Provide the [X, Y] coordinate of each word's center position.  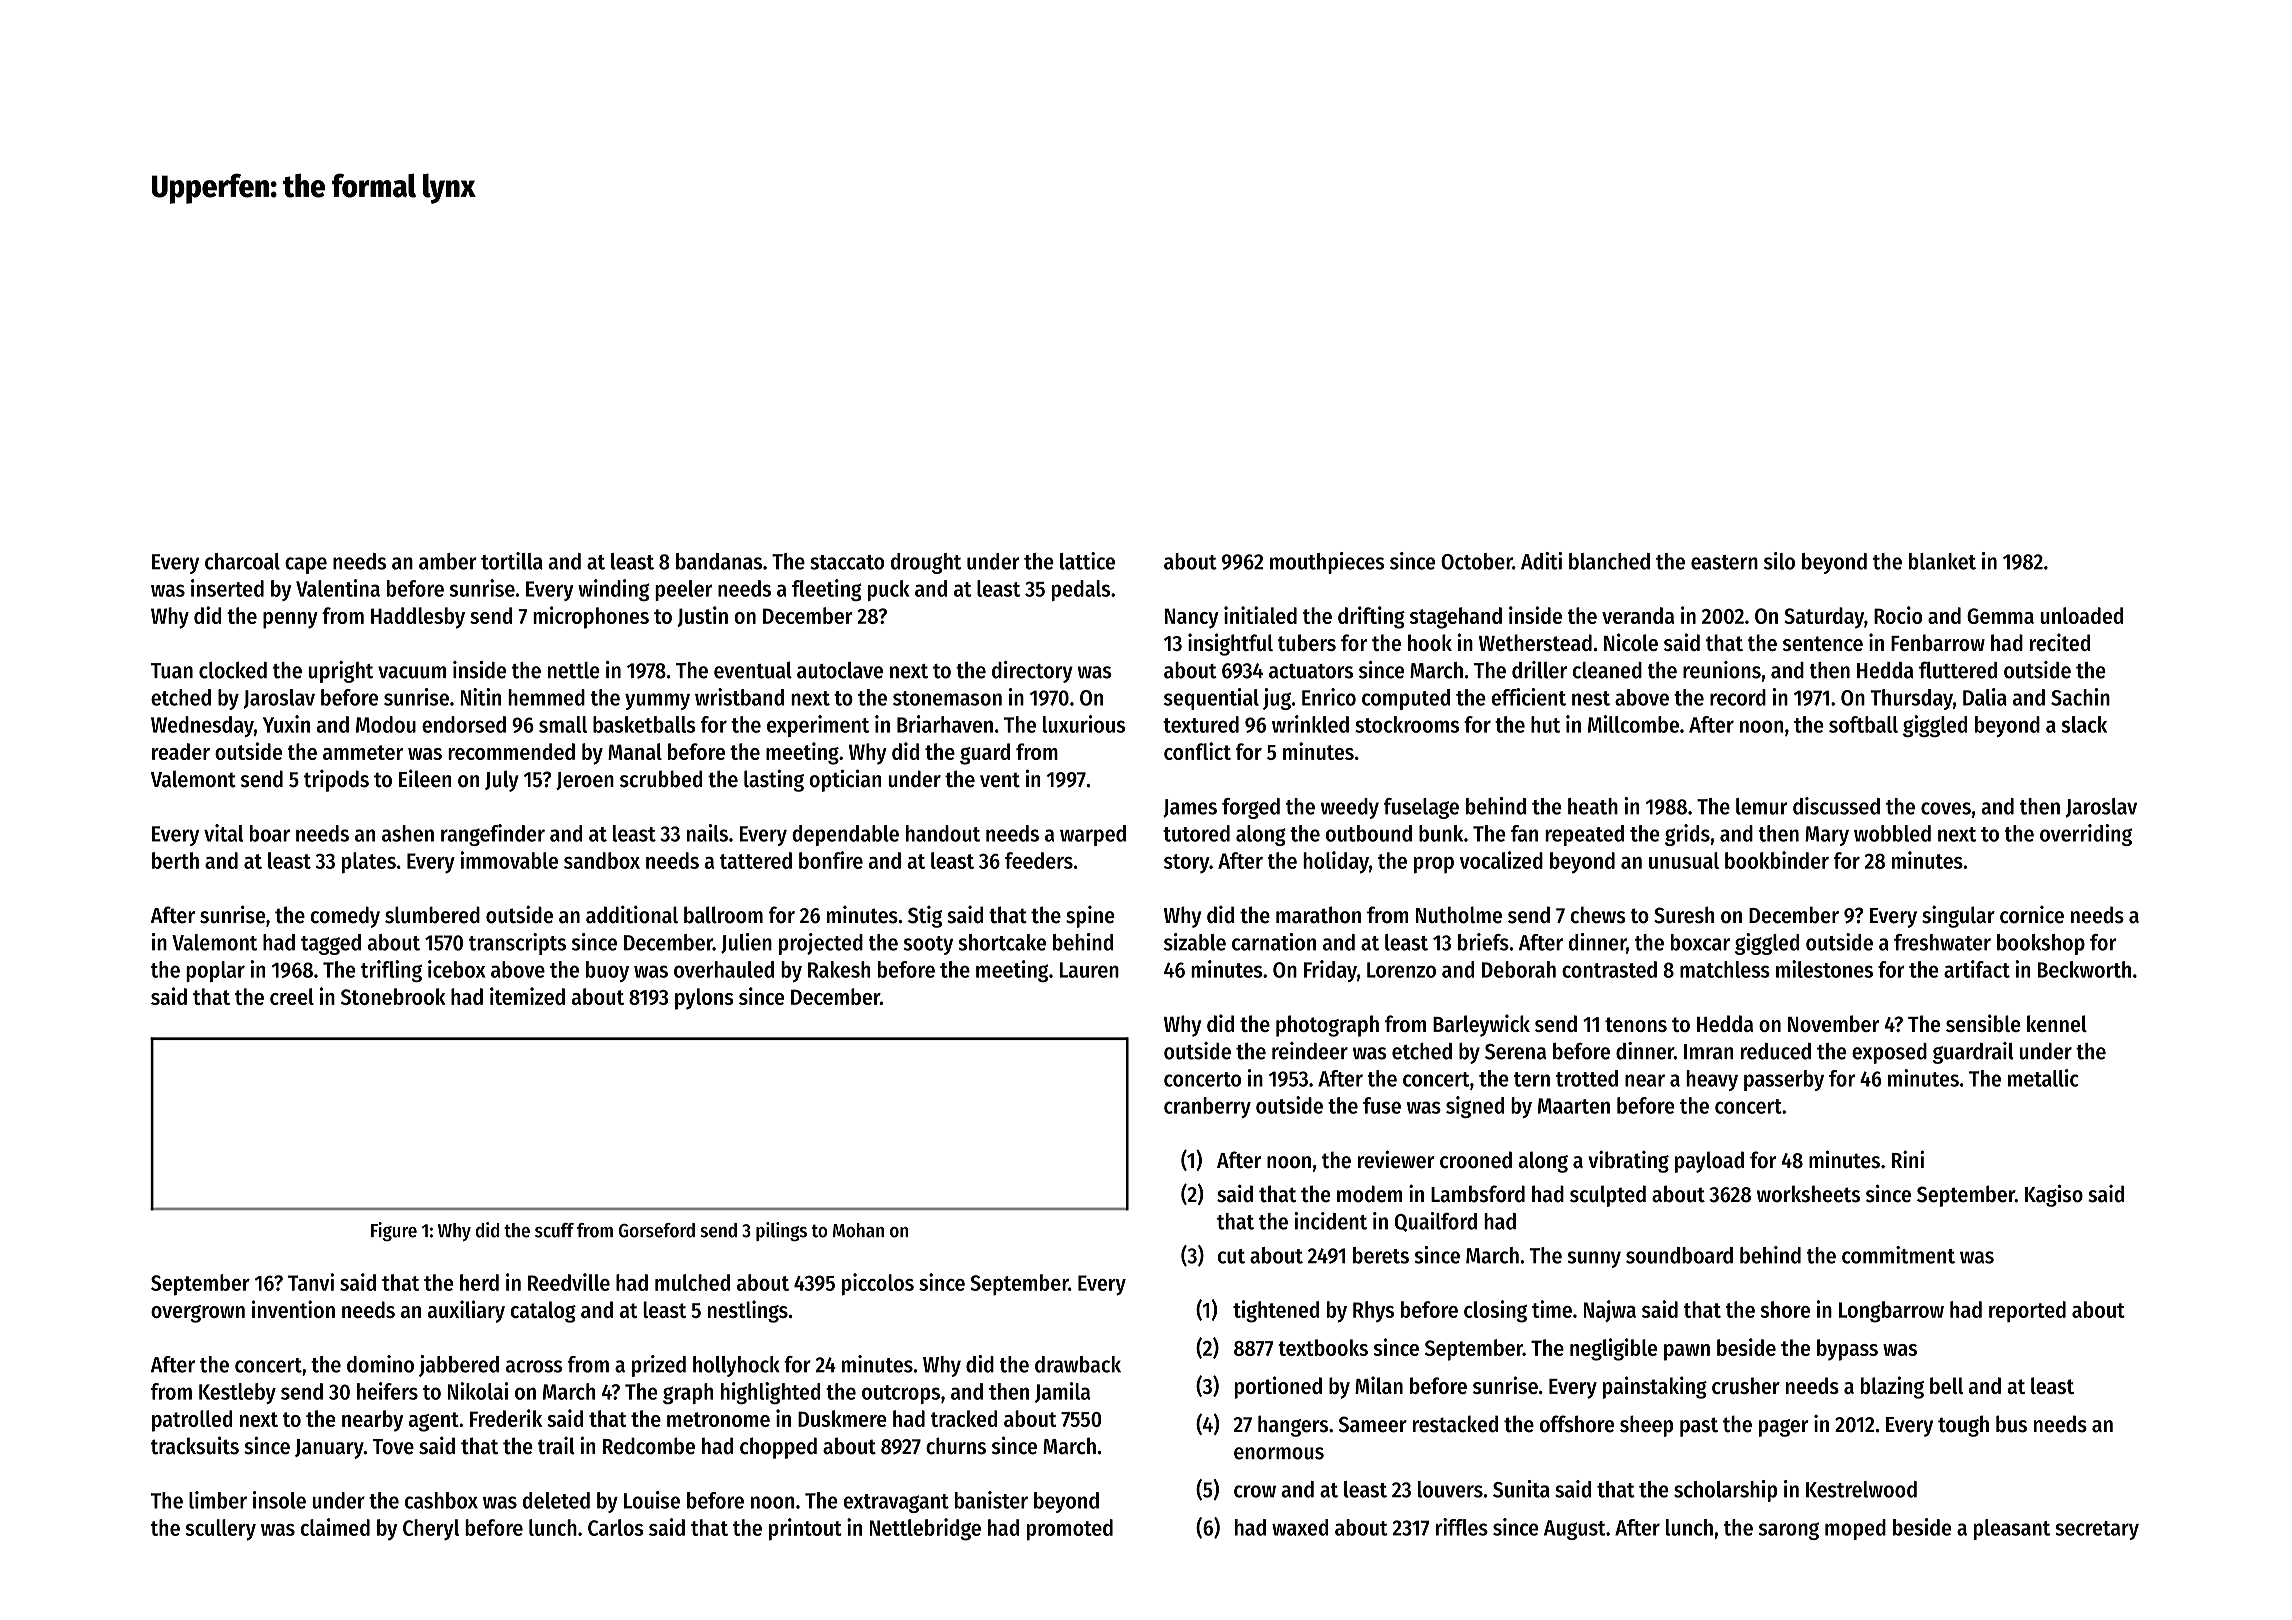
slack [2084, 724]
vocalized [1501, 860]
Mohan [858, 1230]
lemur [1762, 806]
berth [175, 860]
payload [1709, 1162]
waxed [1300, 1527]
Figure [394, 1231]
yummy [657, 701]
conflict [1197, 751]
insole [279, 1500]
